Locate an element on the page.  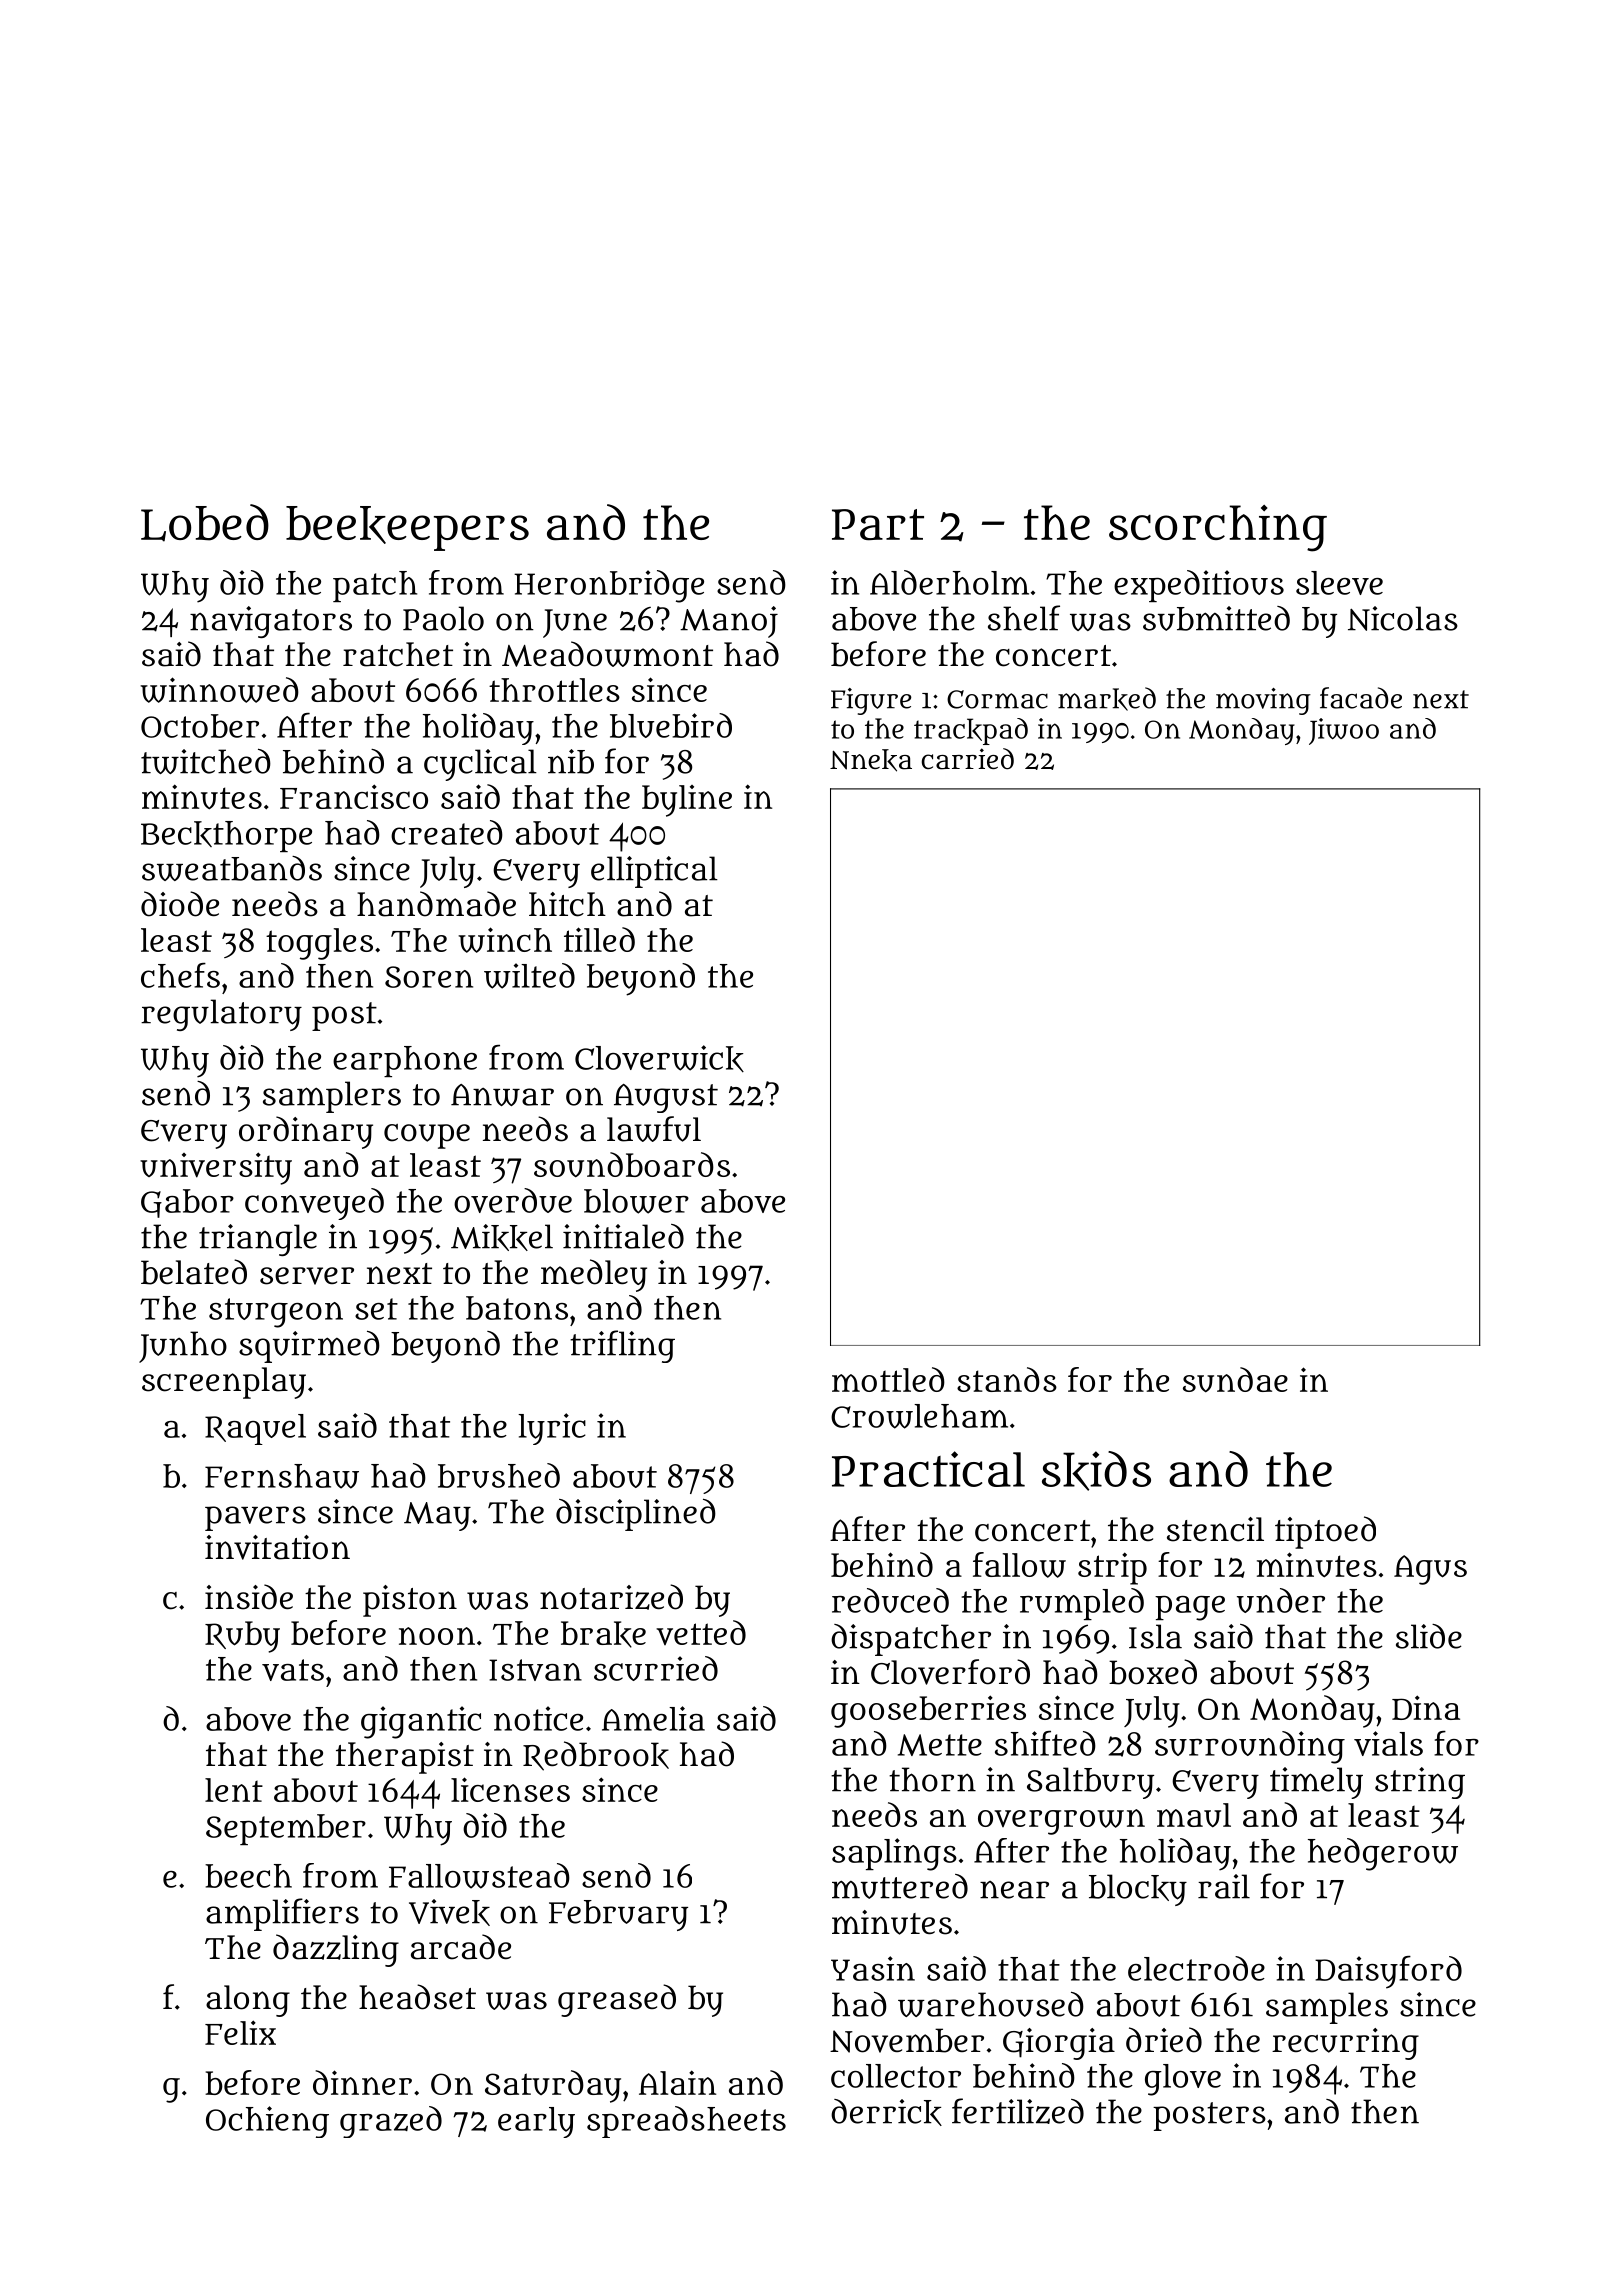
slide is located at coordinates (1429, 1636).
